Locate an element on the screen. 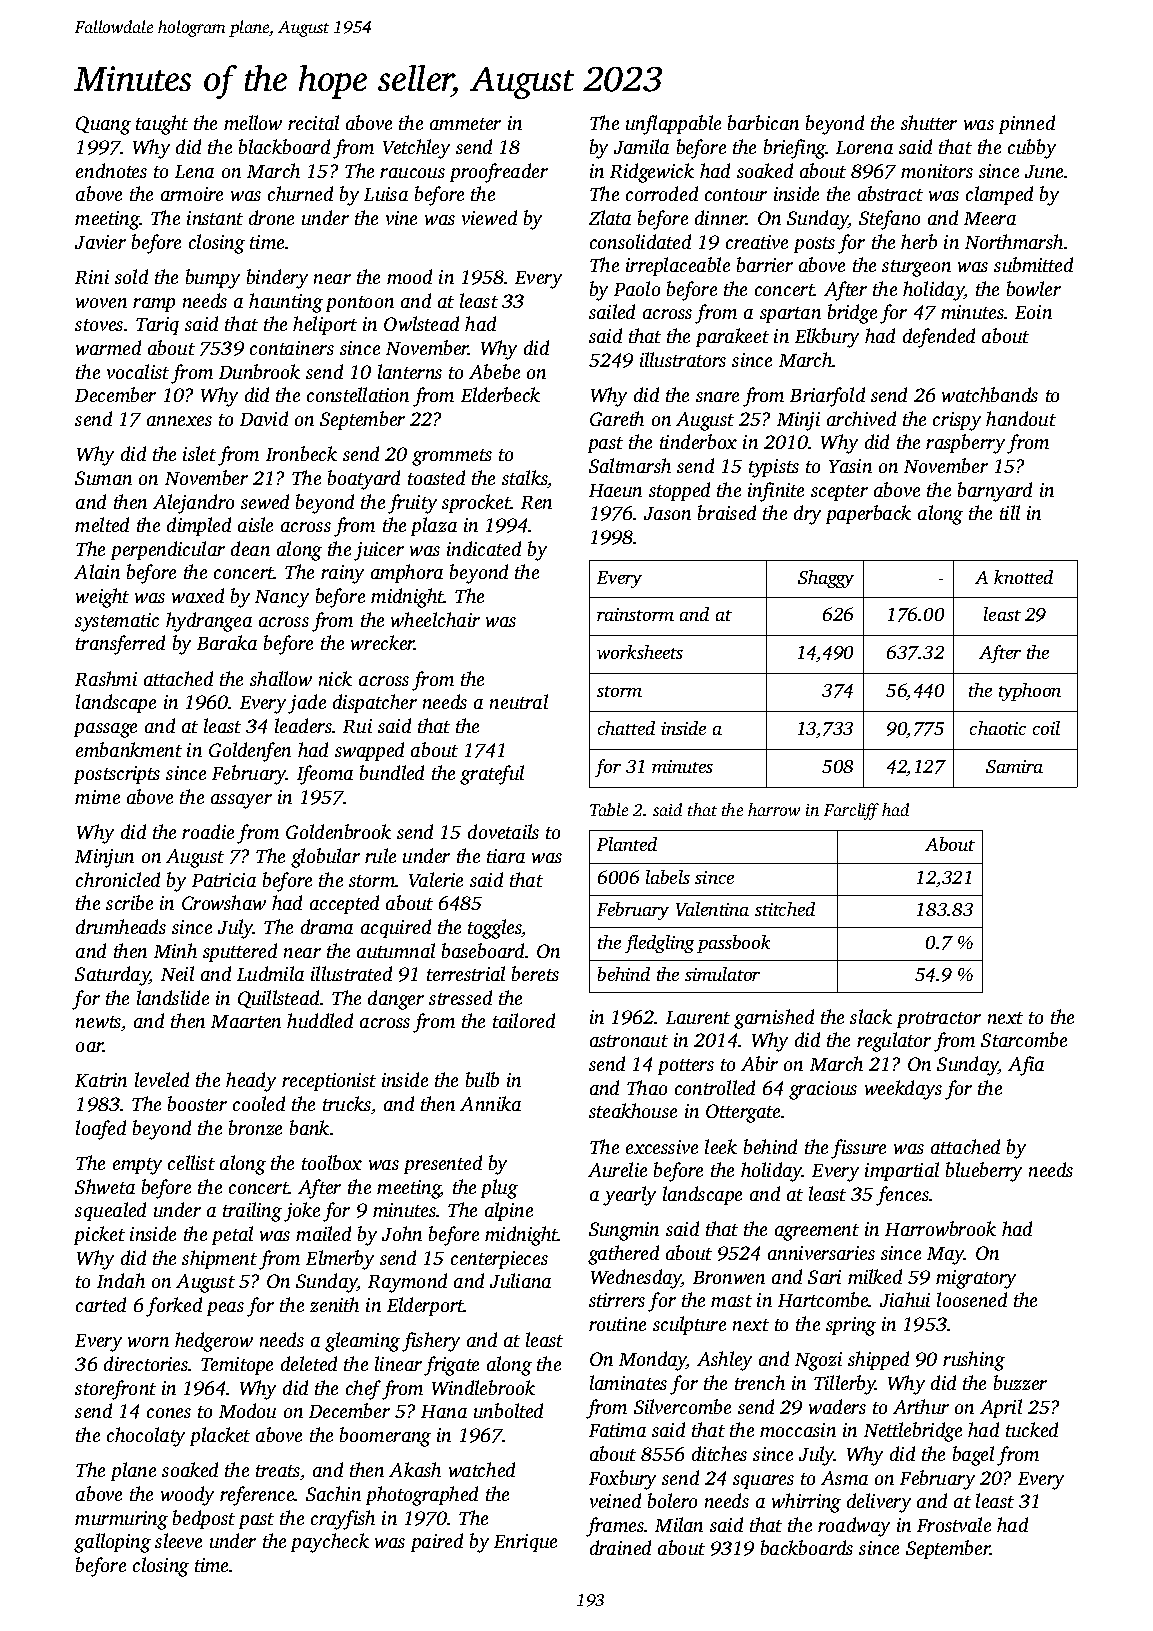 This screenshot has width=1153, height=1631. shipment is located at coordinates (219, 1259).
